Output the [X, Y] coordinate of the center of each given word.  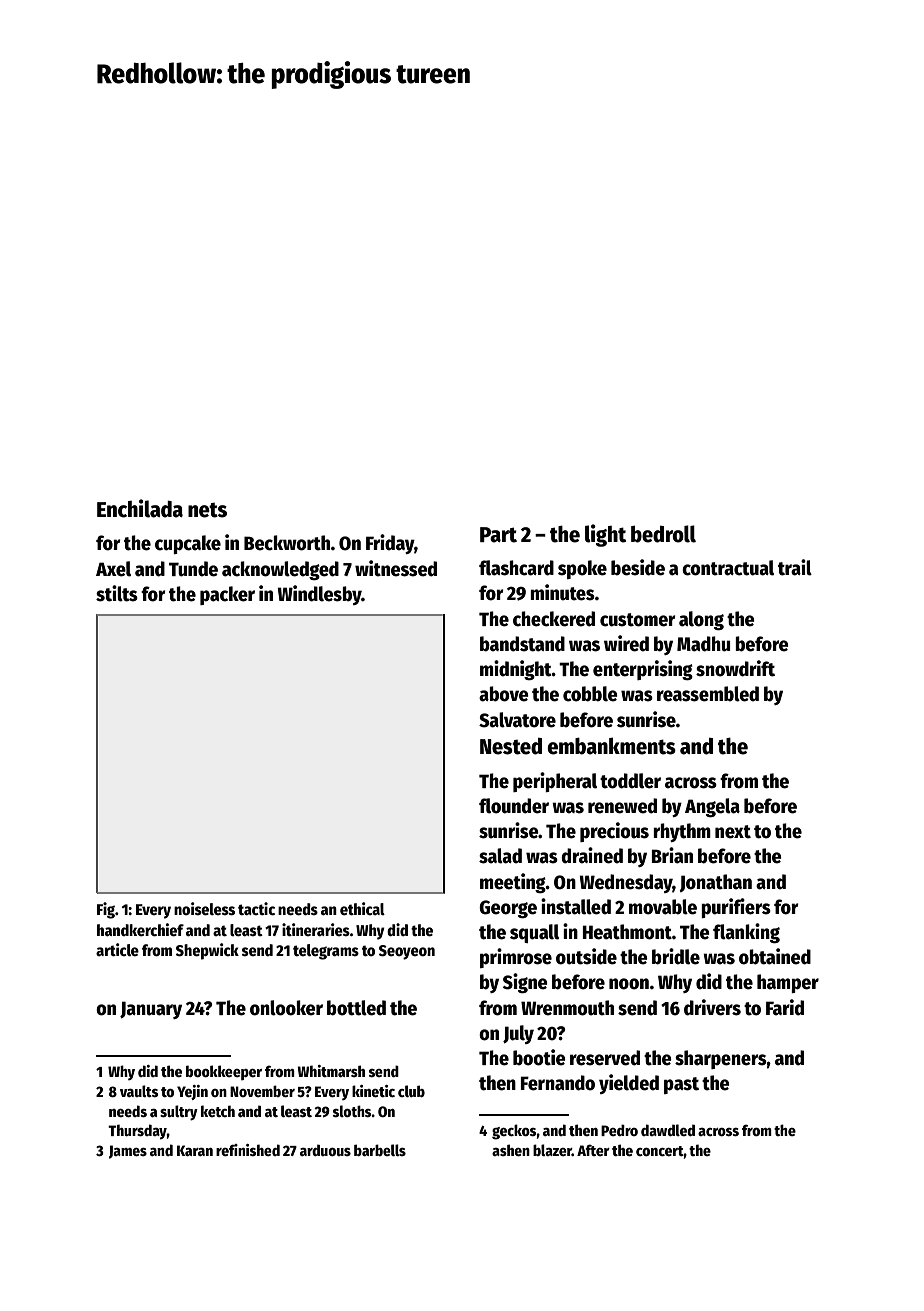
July [518, 1034]
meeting [513, 883]
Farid [785, 1007]
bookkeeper [224, 1072]
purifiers [736, 908]
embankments [611, 746]
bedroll [663, 534]
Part [498, 535]
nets [207, 510]
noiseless [204, 909]
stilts [117, 593]
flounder [514, 806]
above [504, 694]
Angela [712, 807]
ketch [218, 1111]
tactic [256, 909]
